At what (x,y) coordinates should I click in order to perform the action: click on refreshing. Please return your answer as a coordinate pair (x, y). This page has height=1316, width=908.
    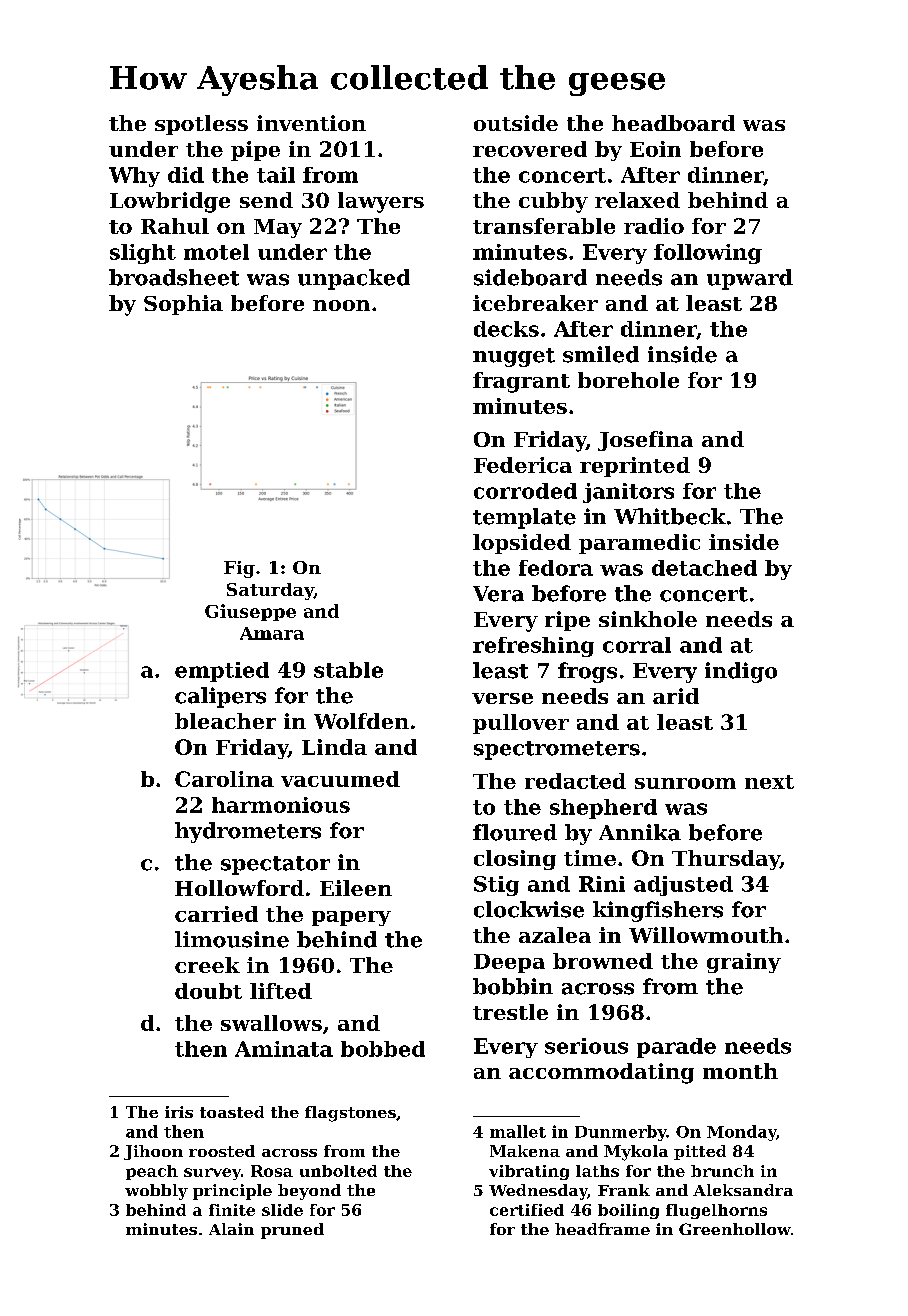
    Looking at the image, I should click on (533, 647).
